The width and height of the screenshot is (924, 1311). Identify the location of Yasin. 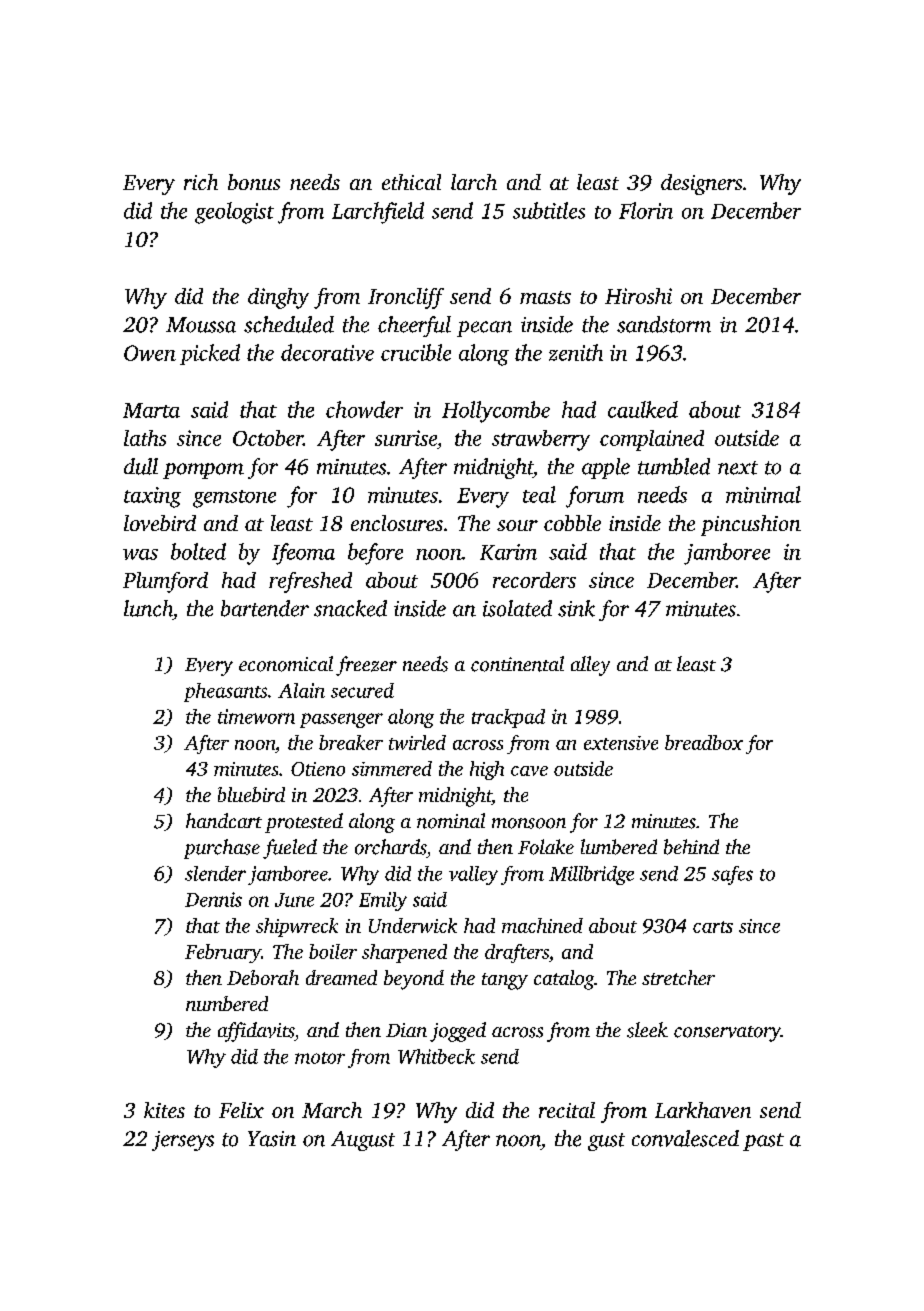
(272, 1139).
